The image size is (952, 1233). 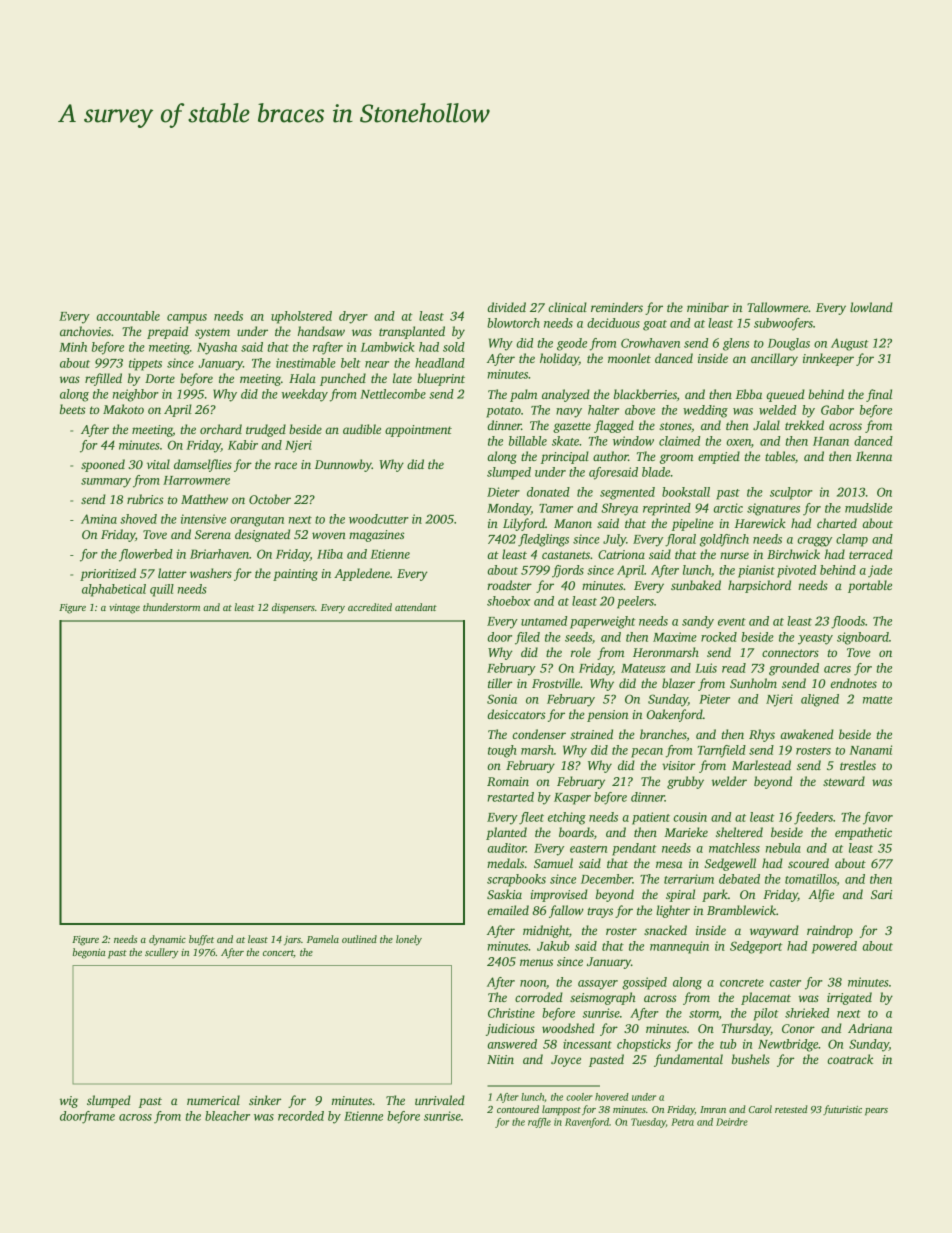 What do you see at coordinates (370, 607) in the image?
I see `accredited` at bounding box center [370, 607].
